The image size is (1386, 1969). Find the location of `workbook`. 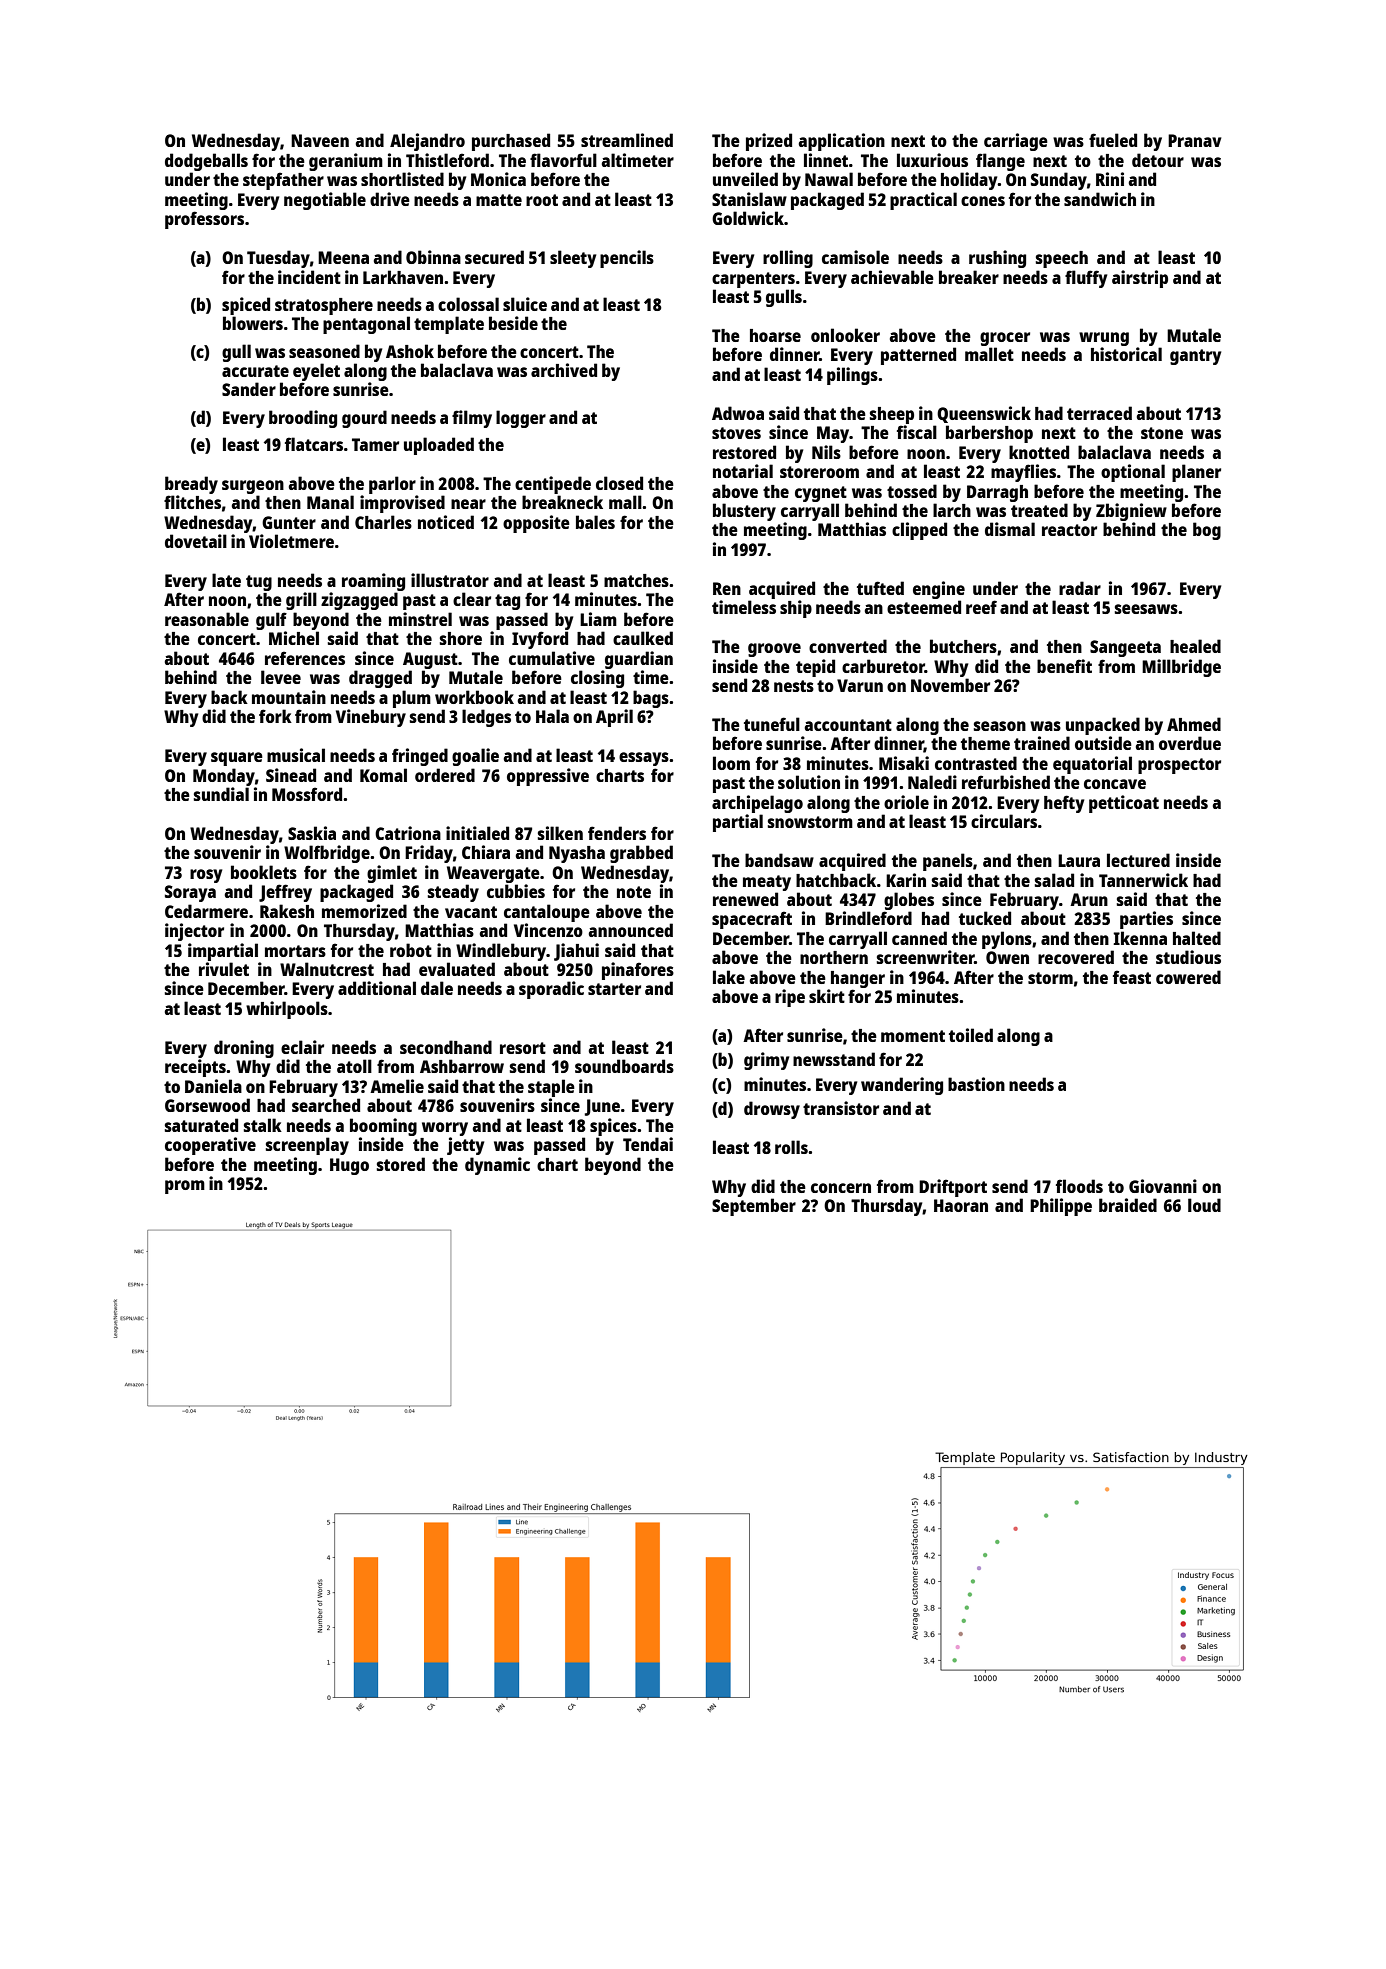

workbook is located at coordinates (474, 697).
